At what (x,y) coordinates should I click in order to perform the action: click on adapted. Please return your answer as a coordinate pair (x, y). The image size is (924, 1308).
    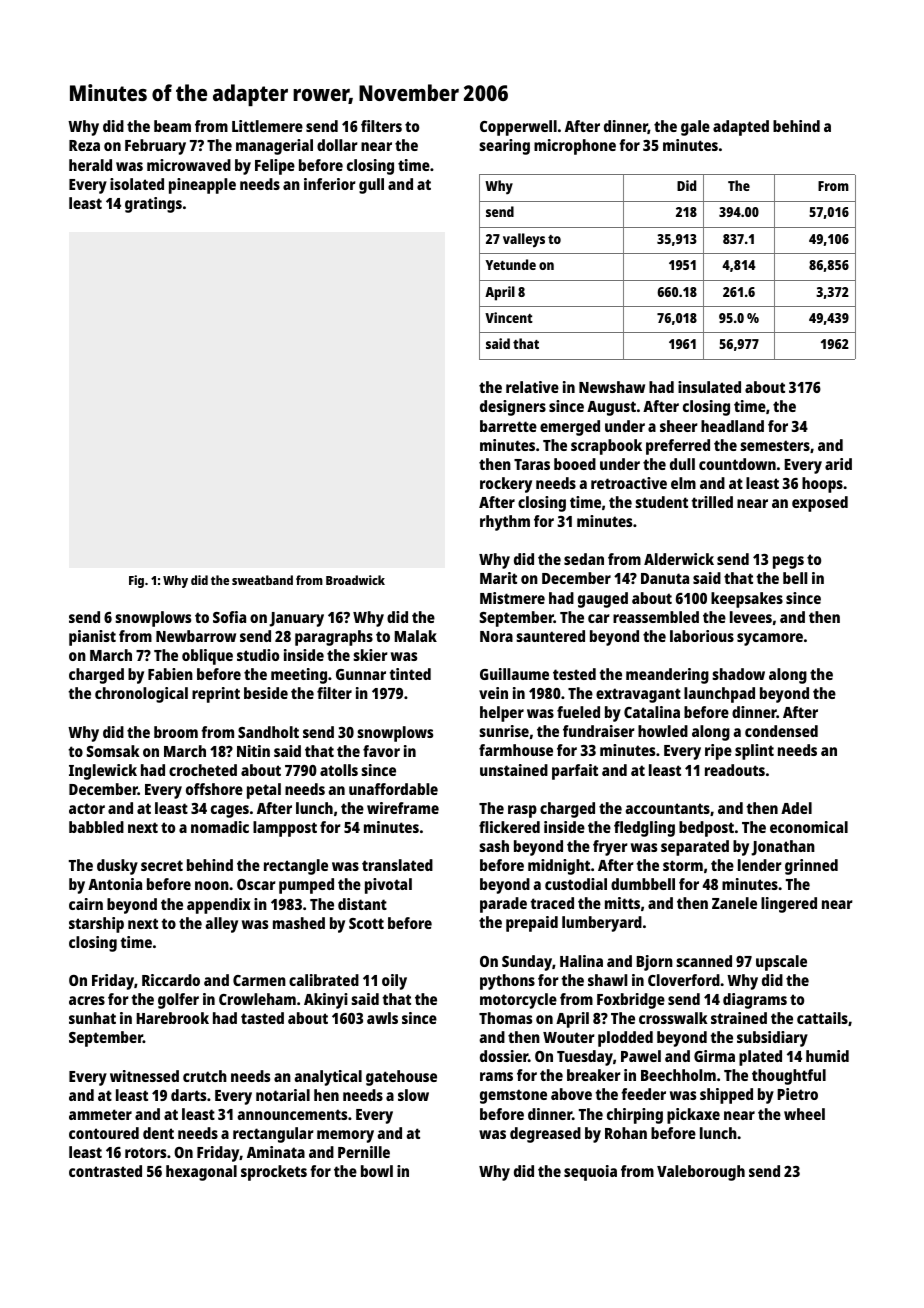
    Looking at the image, I should click on (741, 128).
